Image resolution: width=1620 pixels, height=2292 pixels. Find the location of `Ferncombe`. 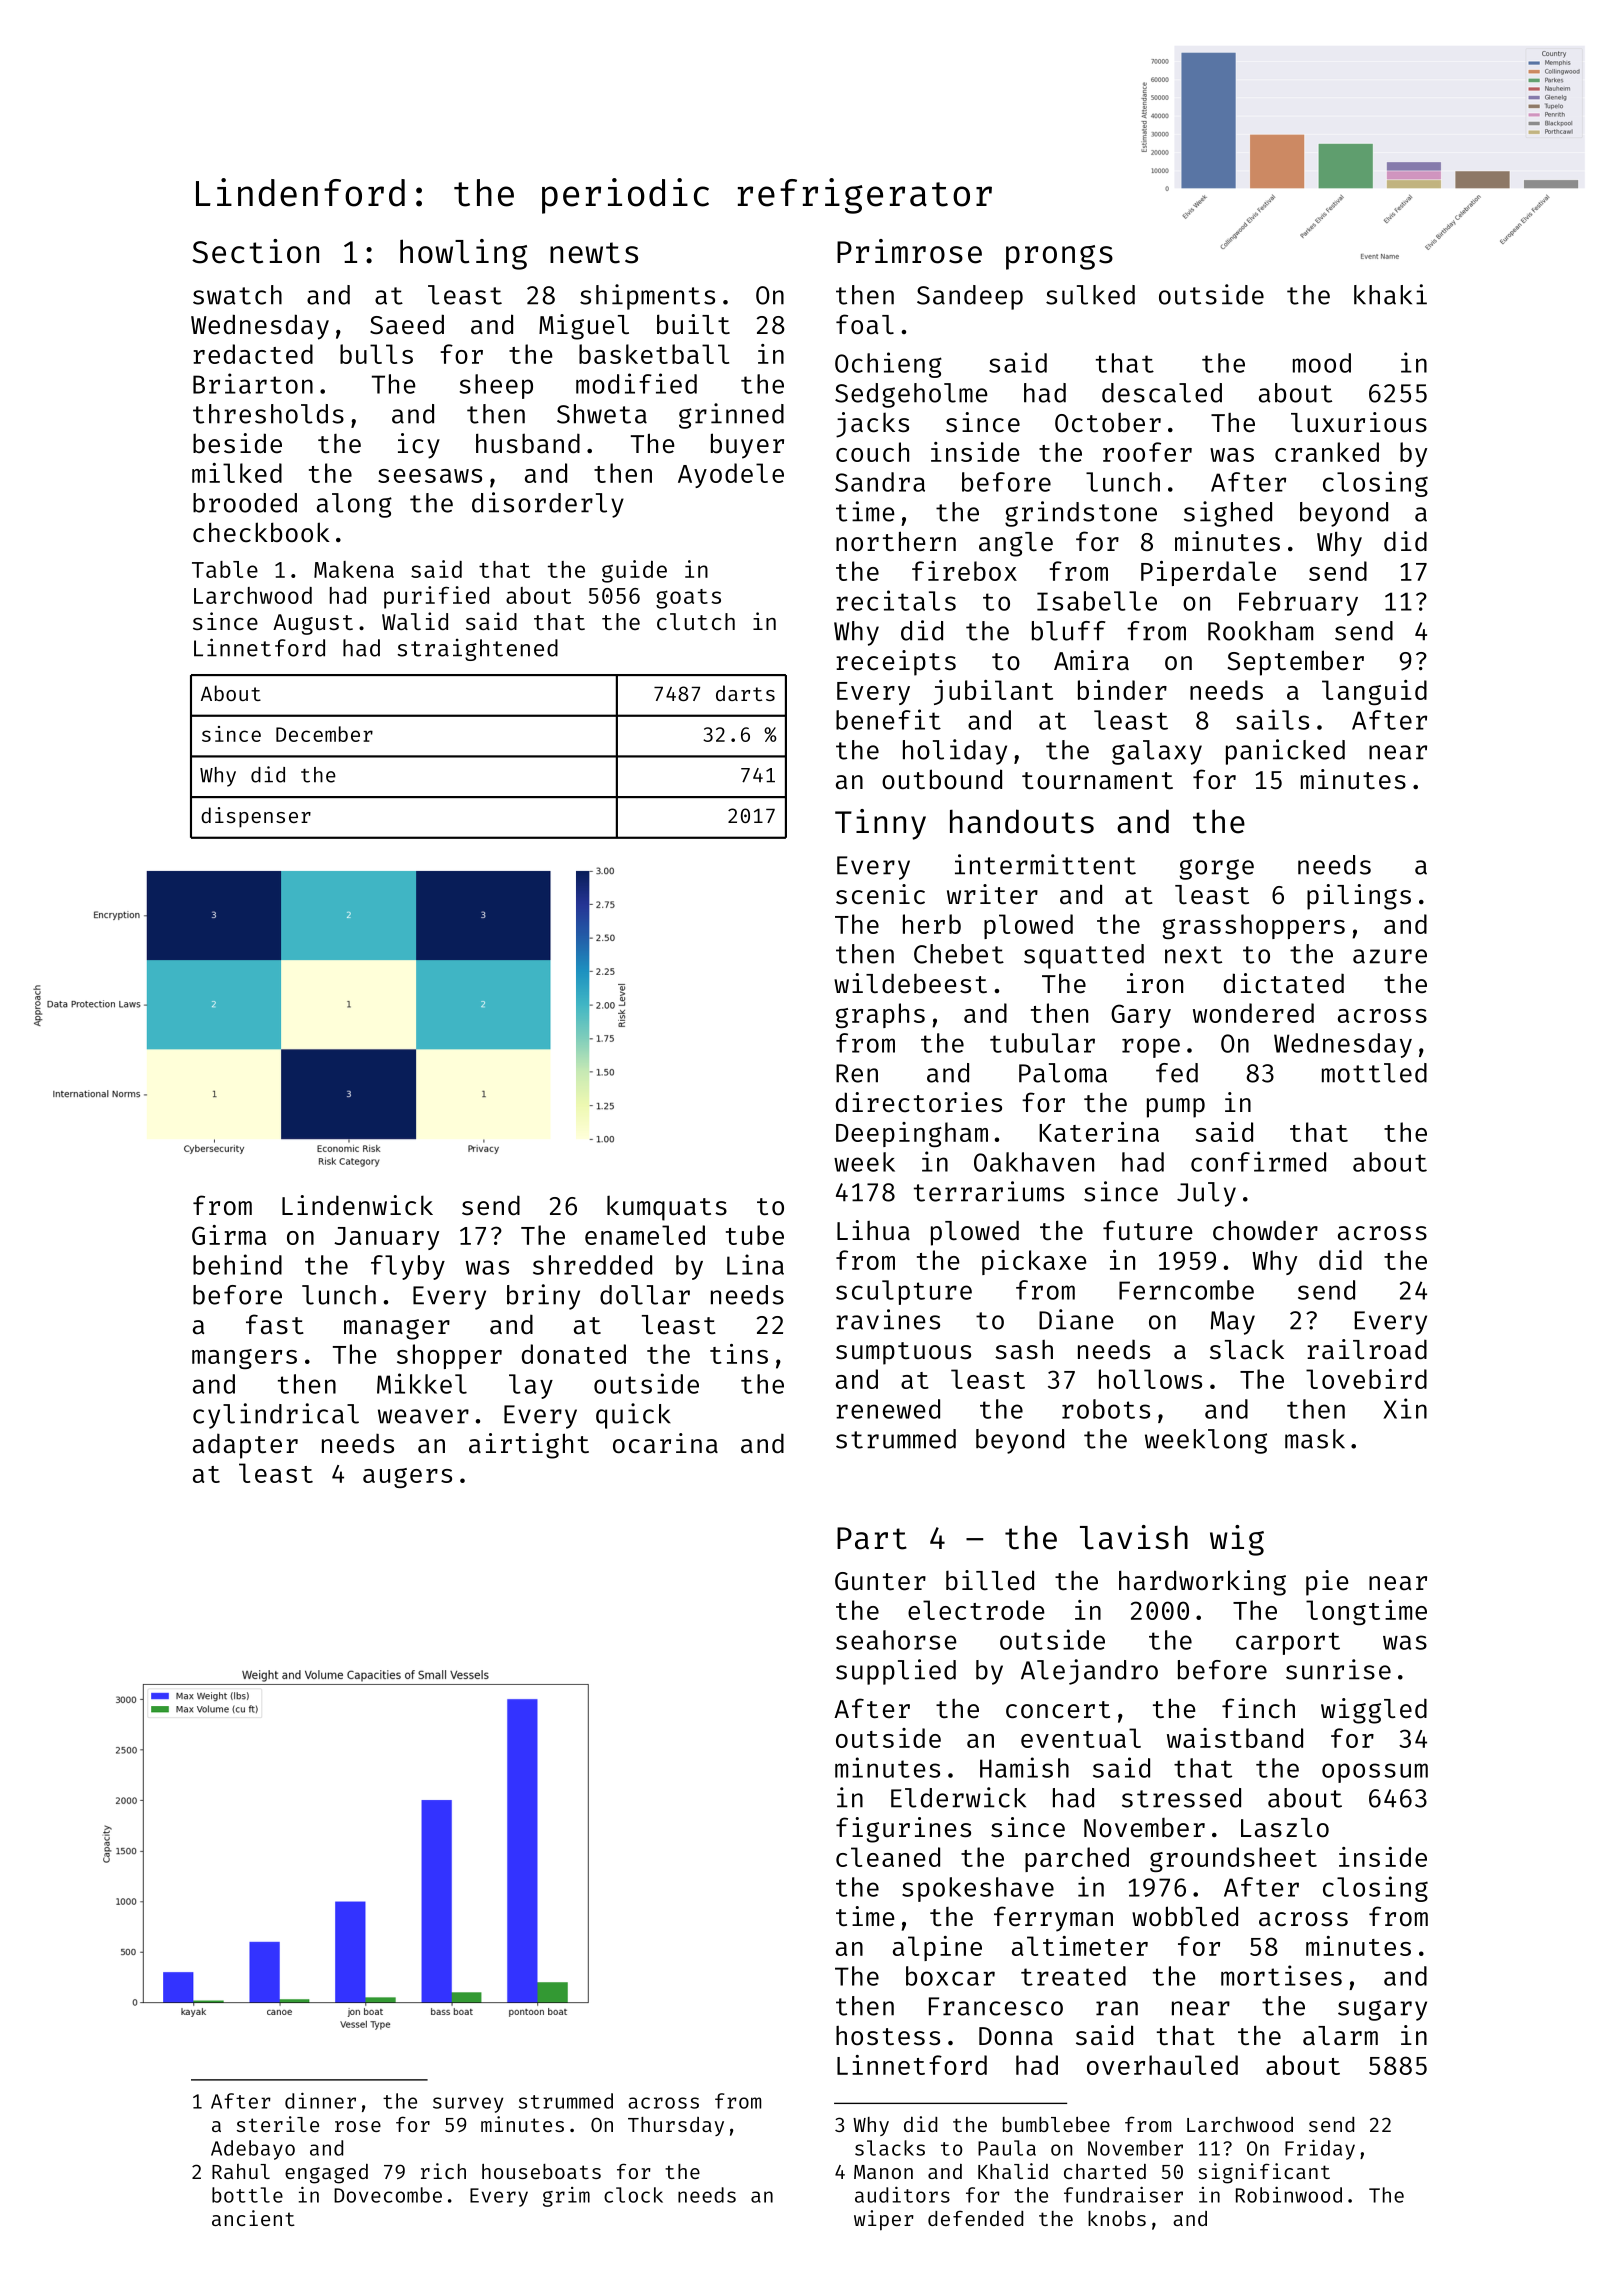

Ferncombe is located at coordinates (1186, 1290).
